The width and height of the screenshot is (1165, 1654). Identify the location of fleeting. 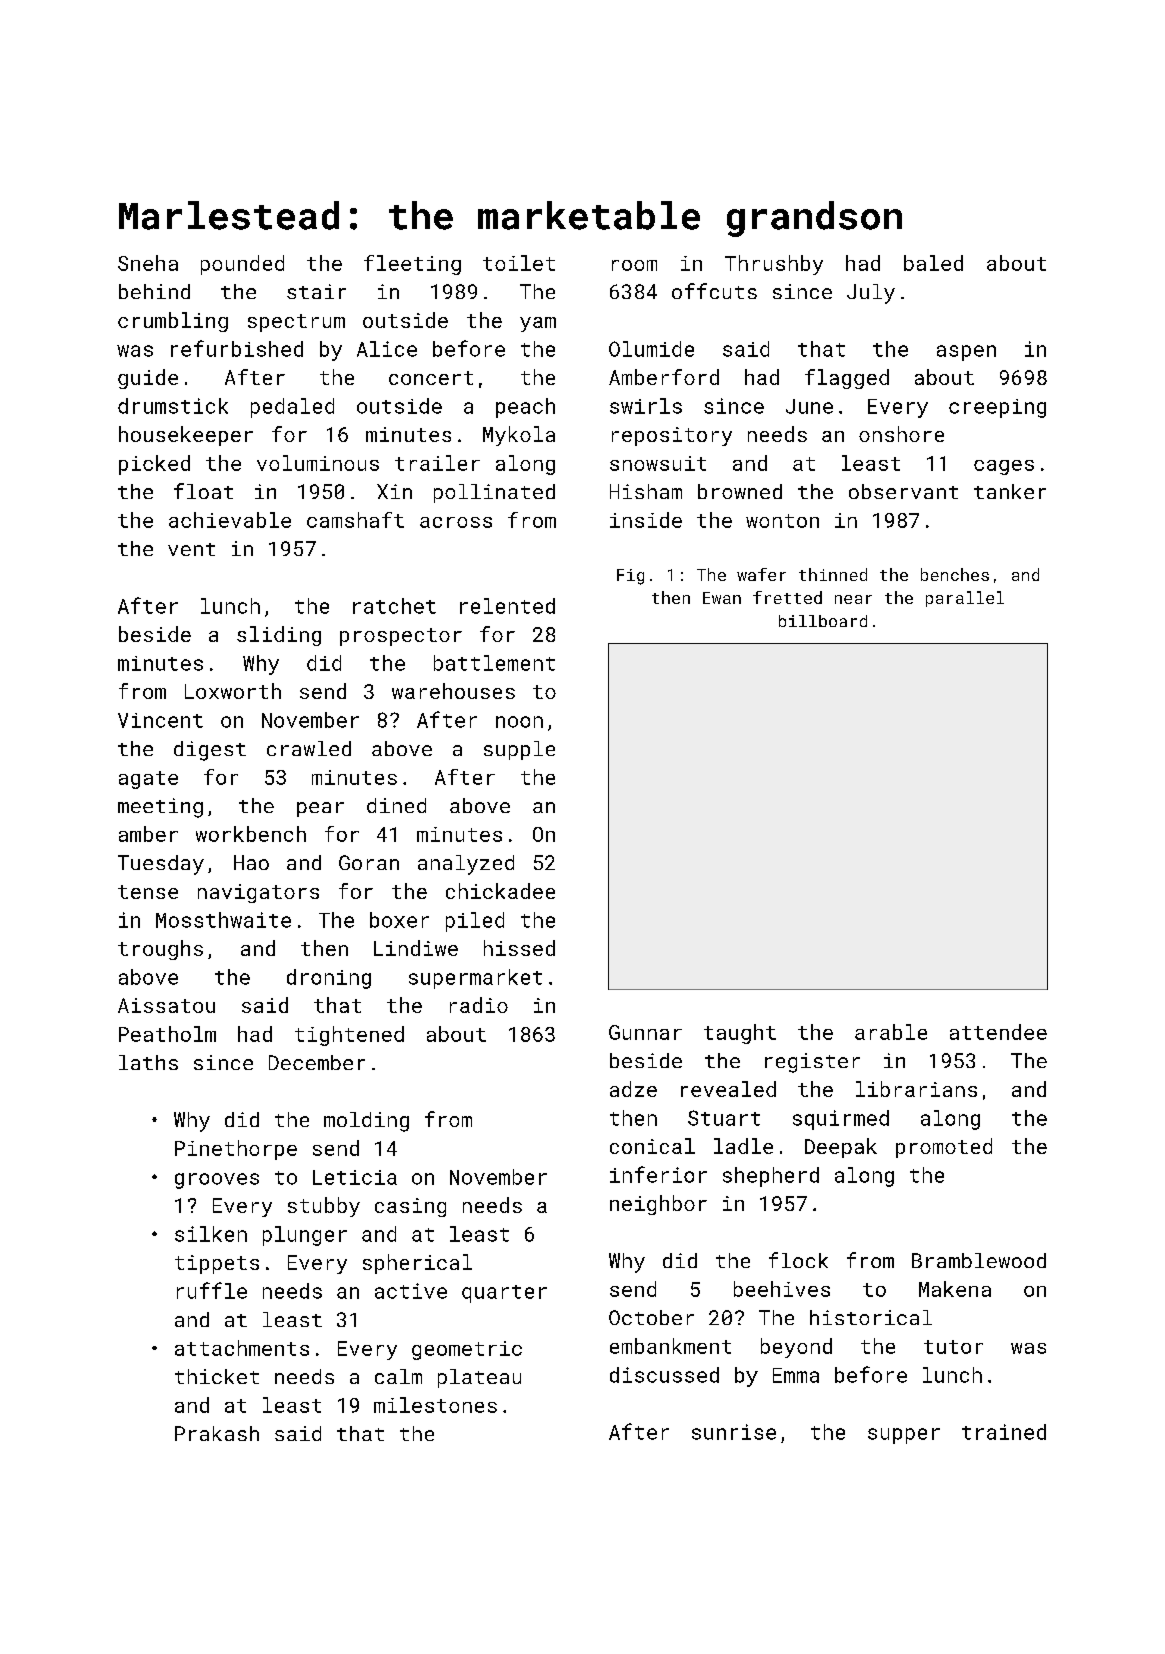
(412, 265).
